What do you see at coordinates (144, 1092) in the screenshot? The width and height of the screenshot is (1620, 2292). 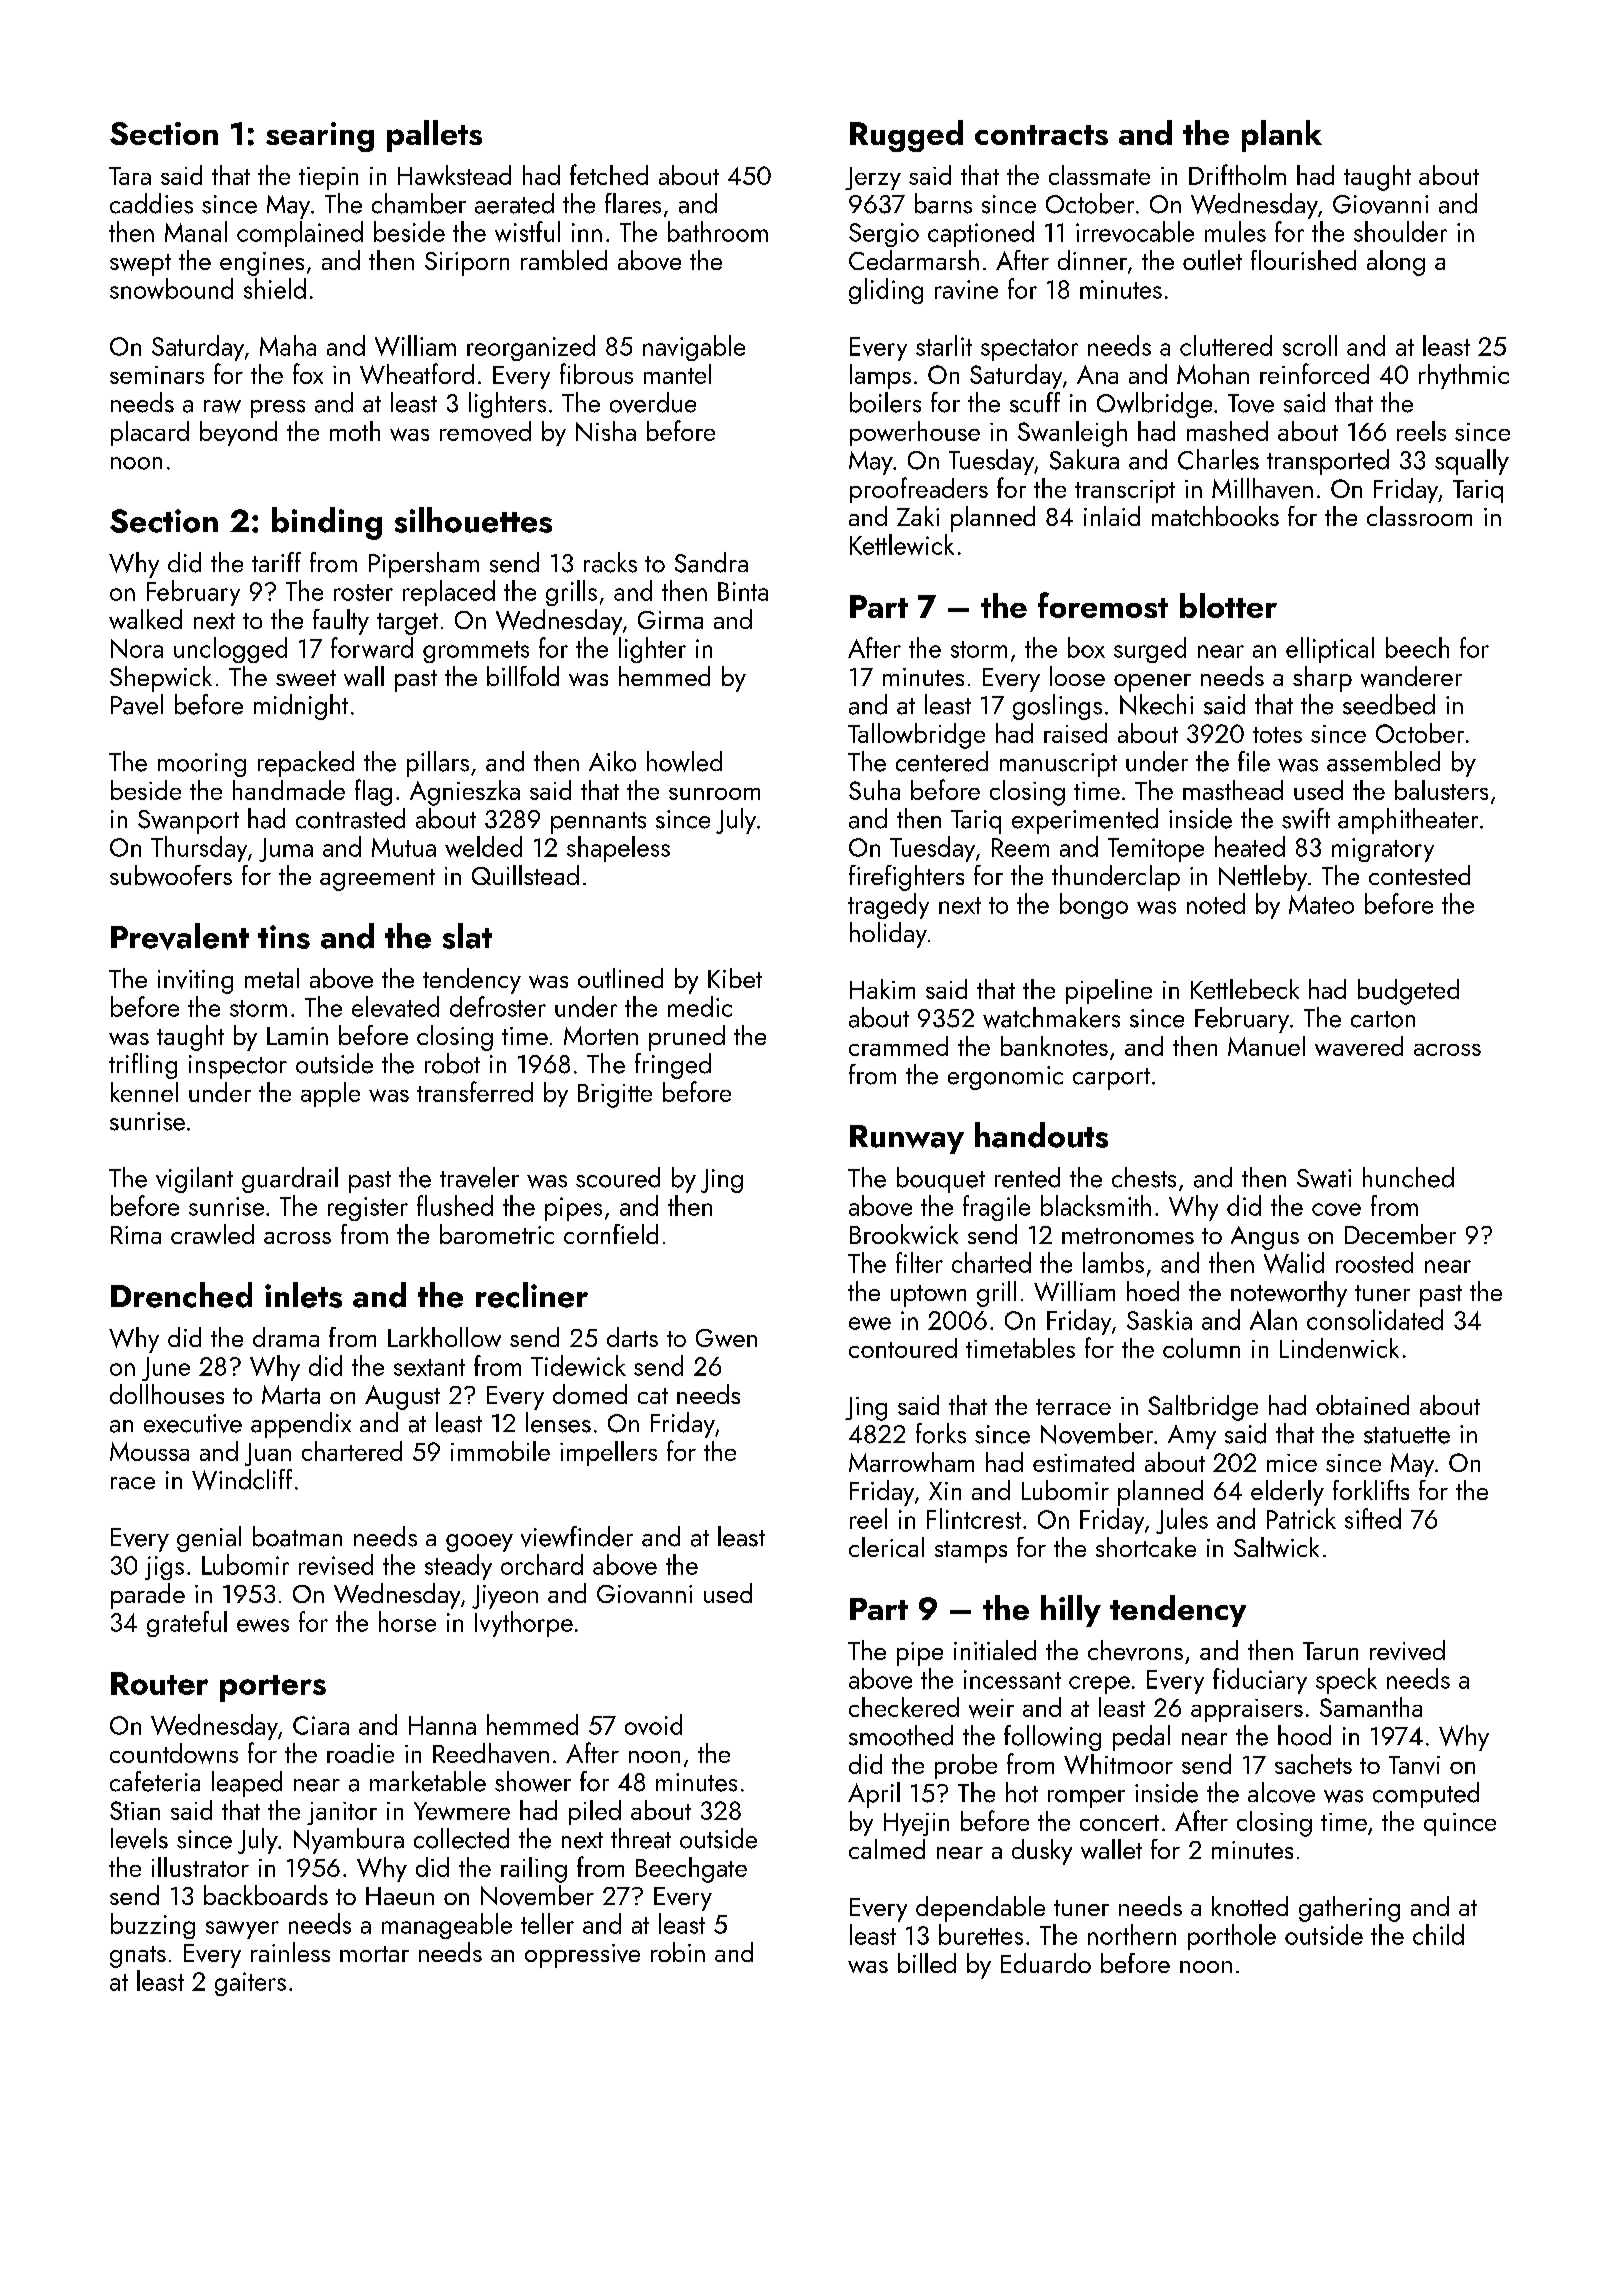 I see `kennel` at bounding box center [144, 1092].
